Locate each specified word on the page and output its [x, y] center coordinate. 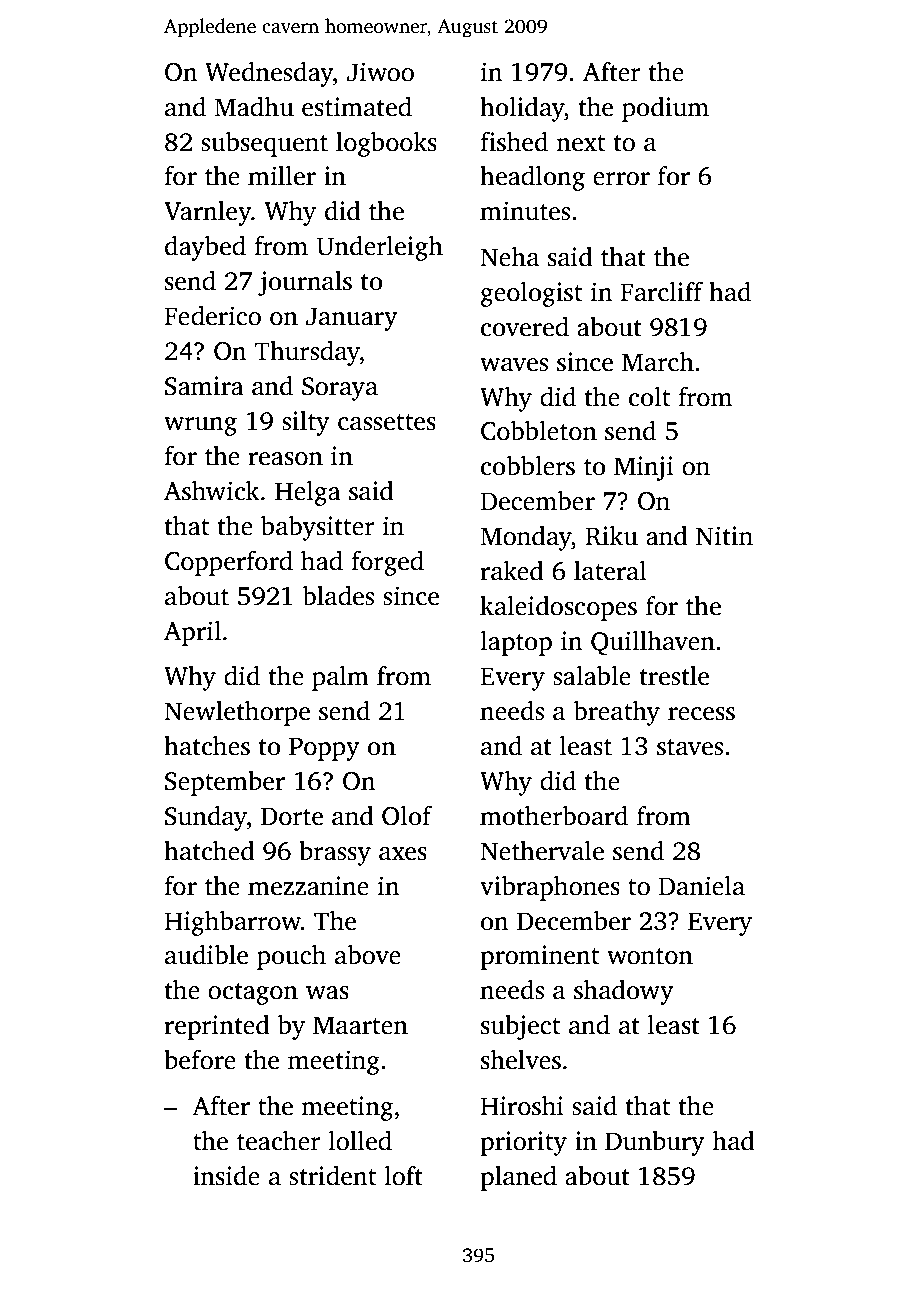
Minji [644, 468]
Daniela [701, 886]
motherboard [554, 816]
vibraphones [550, 888]
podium [665, 109]
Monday [526, 538]
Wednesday [269, 74]
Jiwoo [380, 72]
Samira [204, 386]
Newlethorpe [237, 713]
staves [690, 747]
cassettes [387, 422]
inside [226, 1176]
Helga [308, 493]
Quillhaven [653, 643]
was [327, 993]
